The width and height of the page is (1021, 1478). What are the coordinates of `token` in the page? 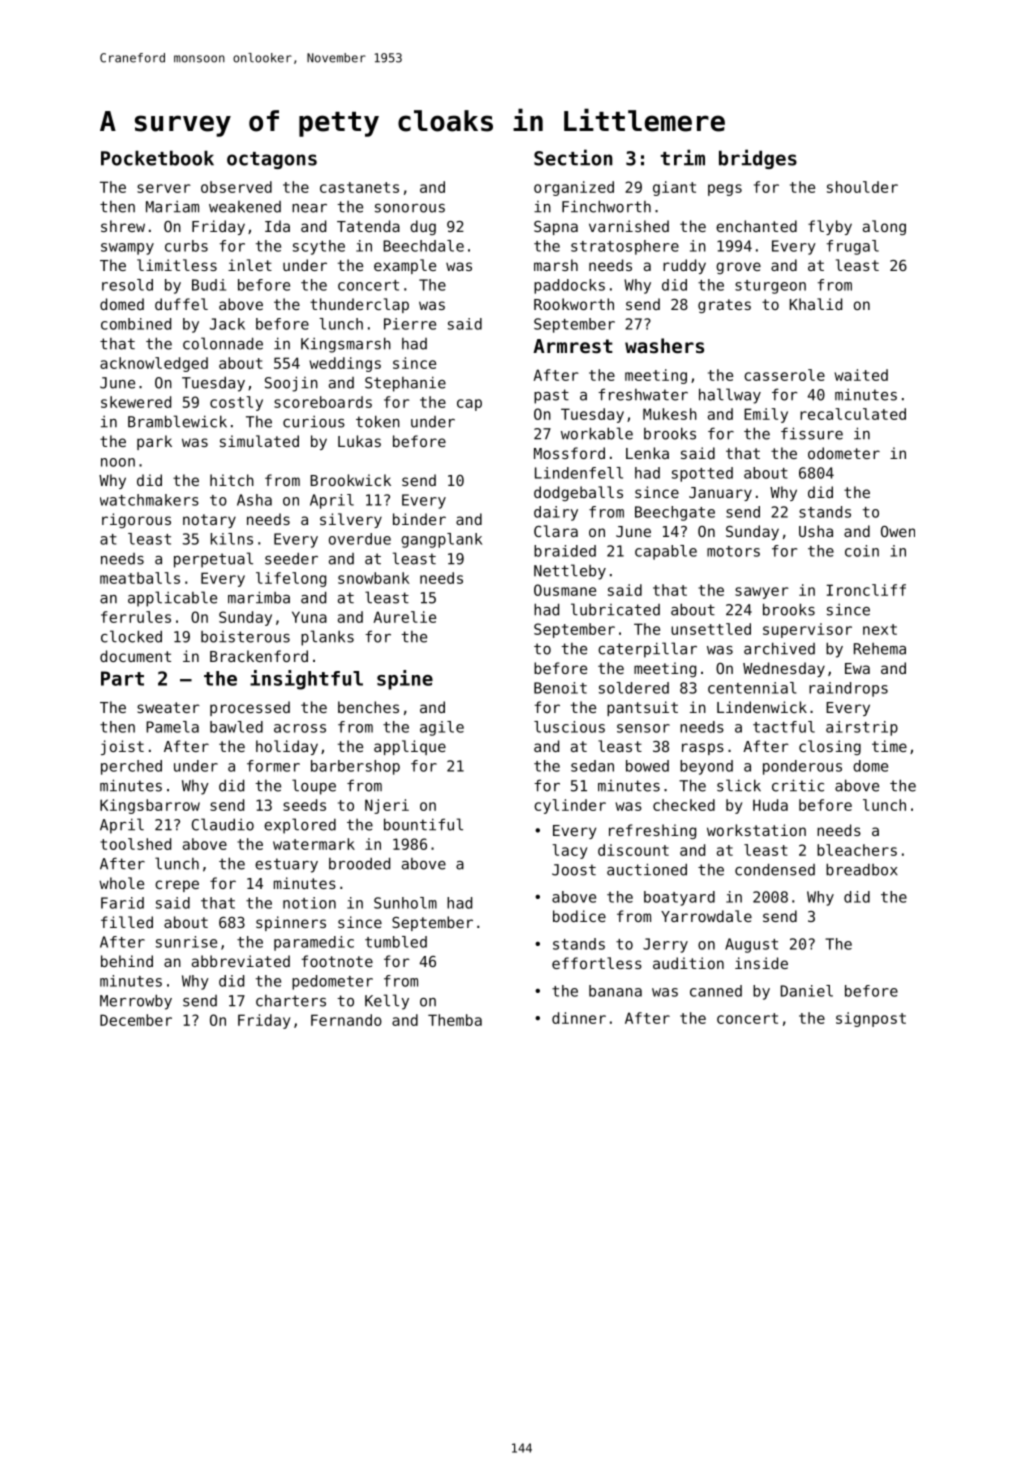 It's located at (378, 421).
